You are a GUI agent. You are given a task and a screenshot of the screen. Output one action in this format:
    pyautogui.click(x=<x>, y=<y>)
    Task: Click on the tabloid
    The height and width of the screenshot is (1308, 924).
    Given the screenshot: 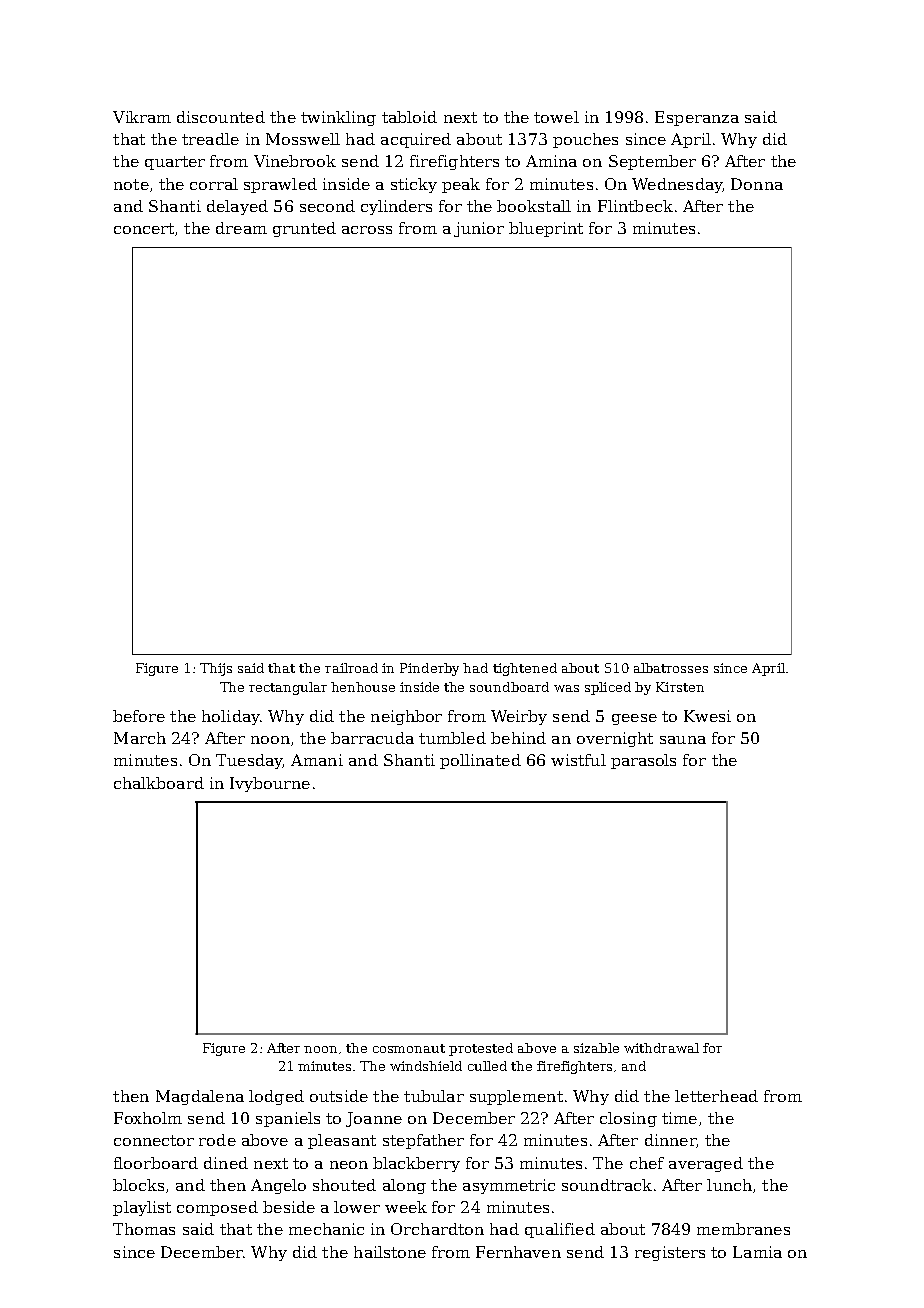 What is the action you would take?
    pyautogui.click(x=409, y=117)
